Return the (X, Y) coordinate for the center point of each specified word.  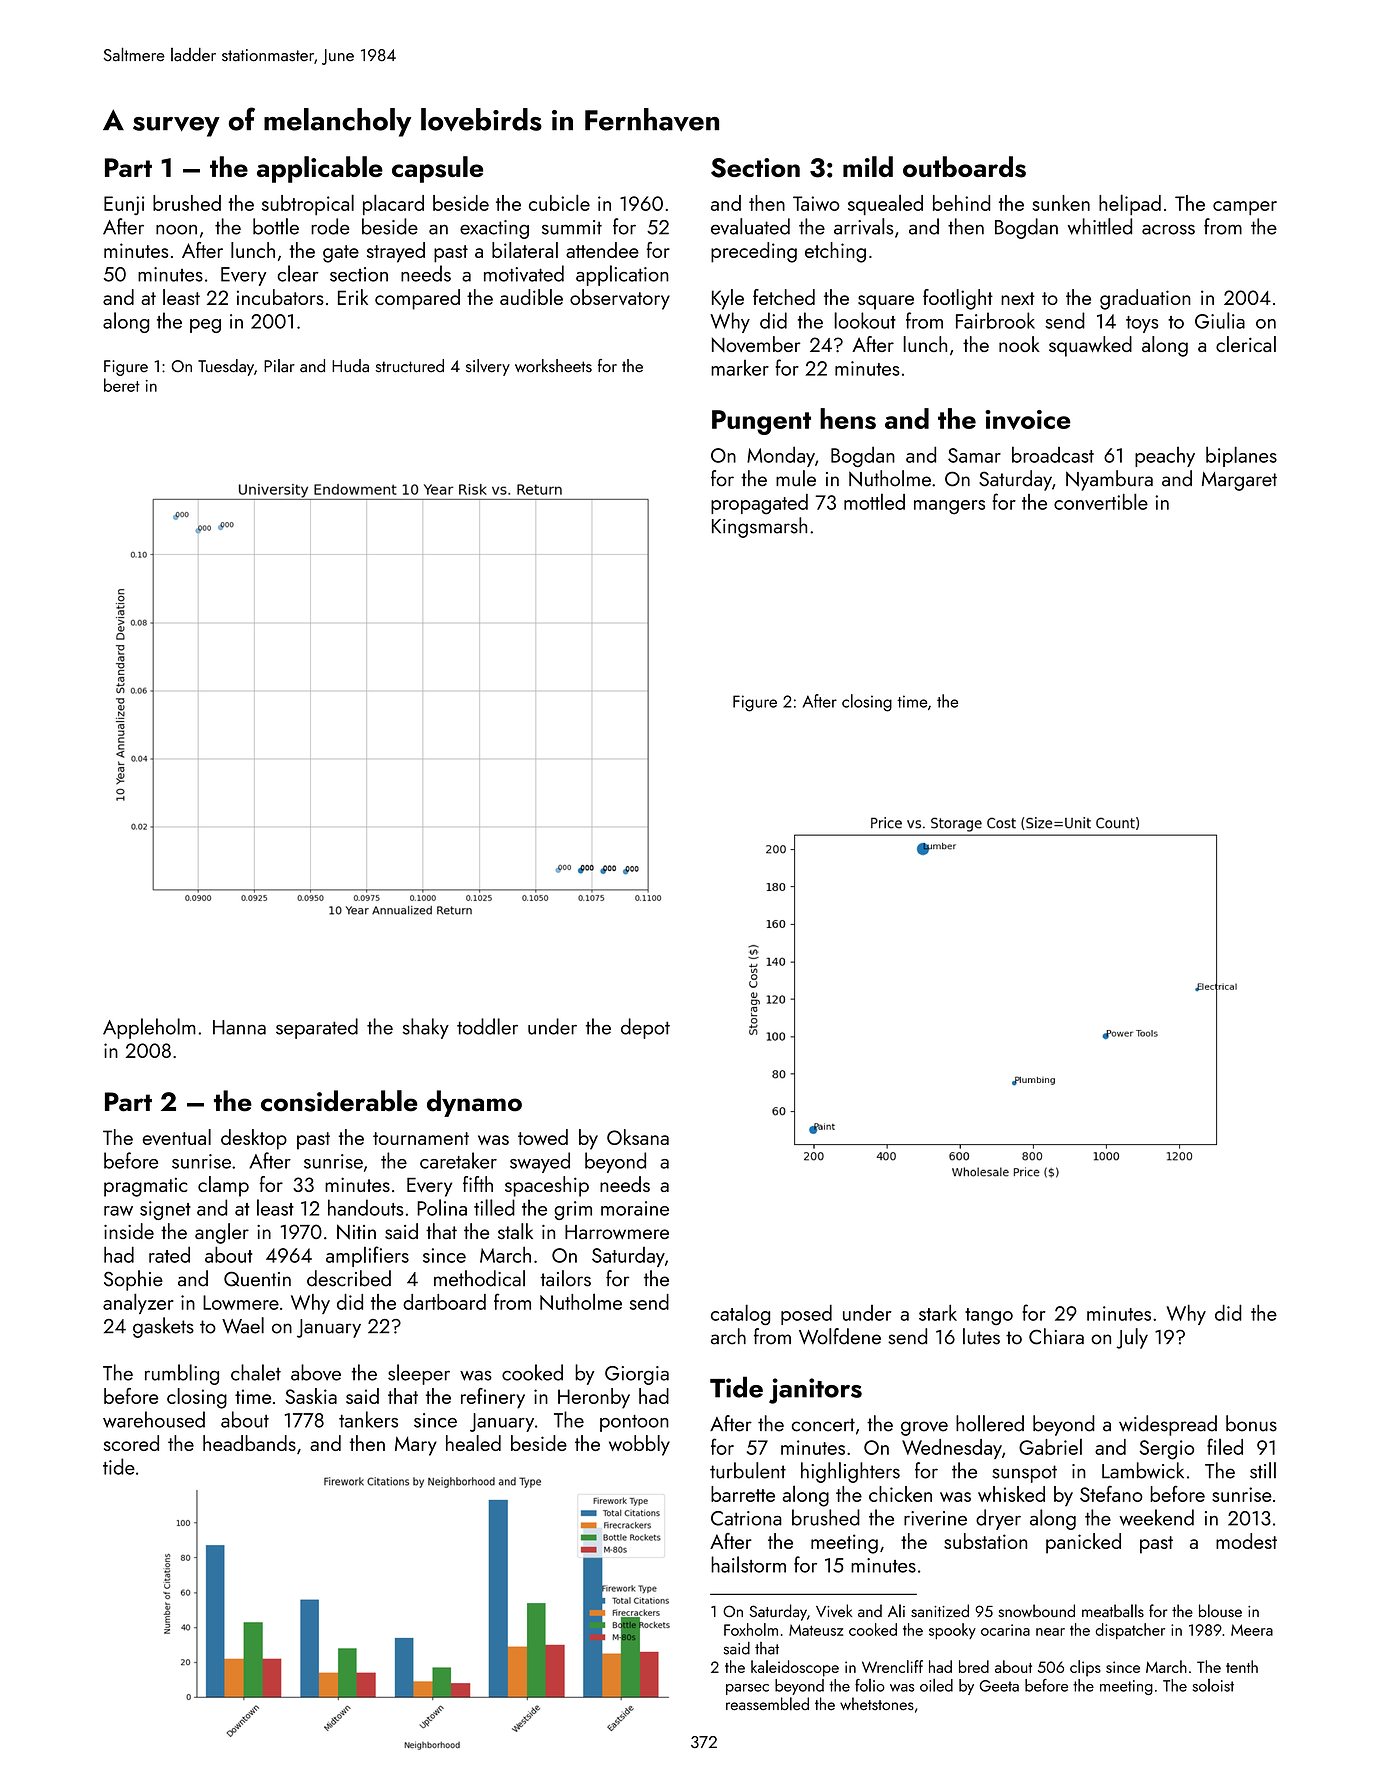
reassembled (767, 1704)
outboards (964, 167)
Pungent (761, 422)
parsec (747, 1689)
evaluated (750, 226)
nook (1019, 344)
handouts (365, 1207)
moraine (635, 1208)
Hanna (239, 1027)
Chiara (1056, 1336)
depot (645, 1028)
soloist (1213, 1685)
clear (298, 273)
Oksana (638, 1137)
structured (410, 366)
